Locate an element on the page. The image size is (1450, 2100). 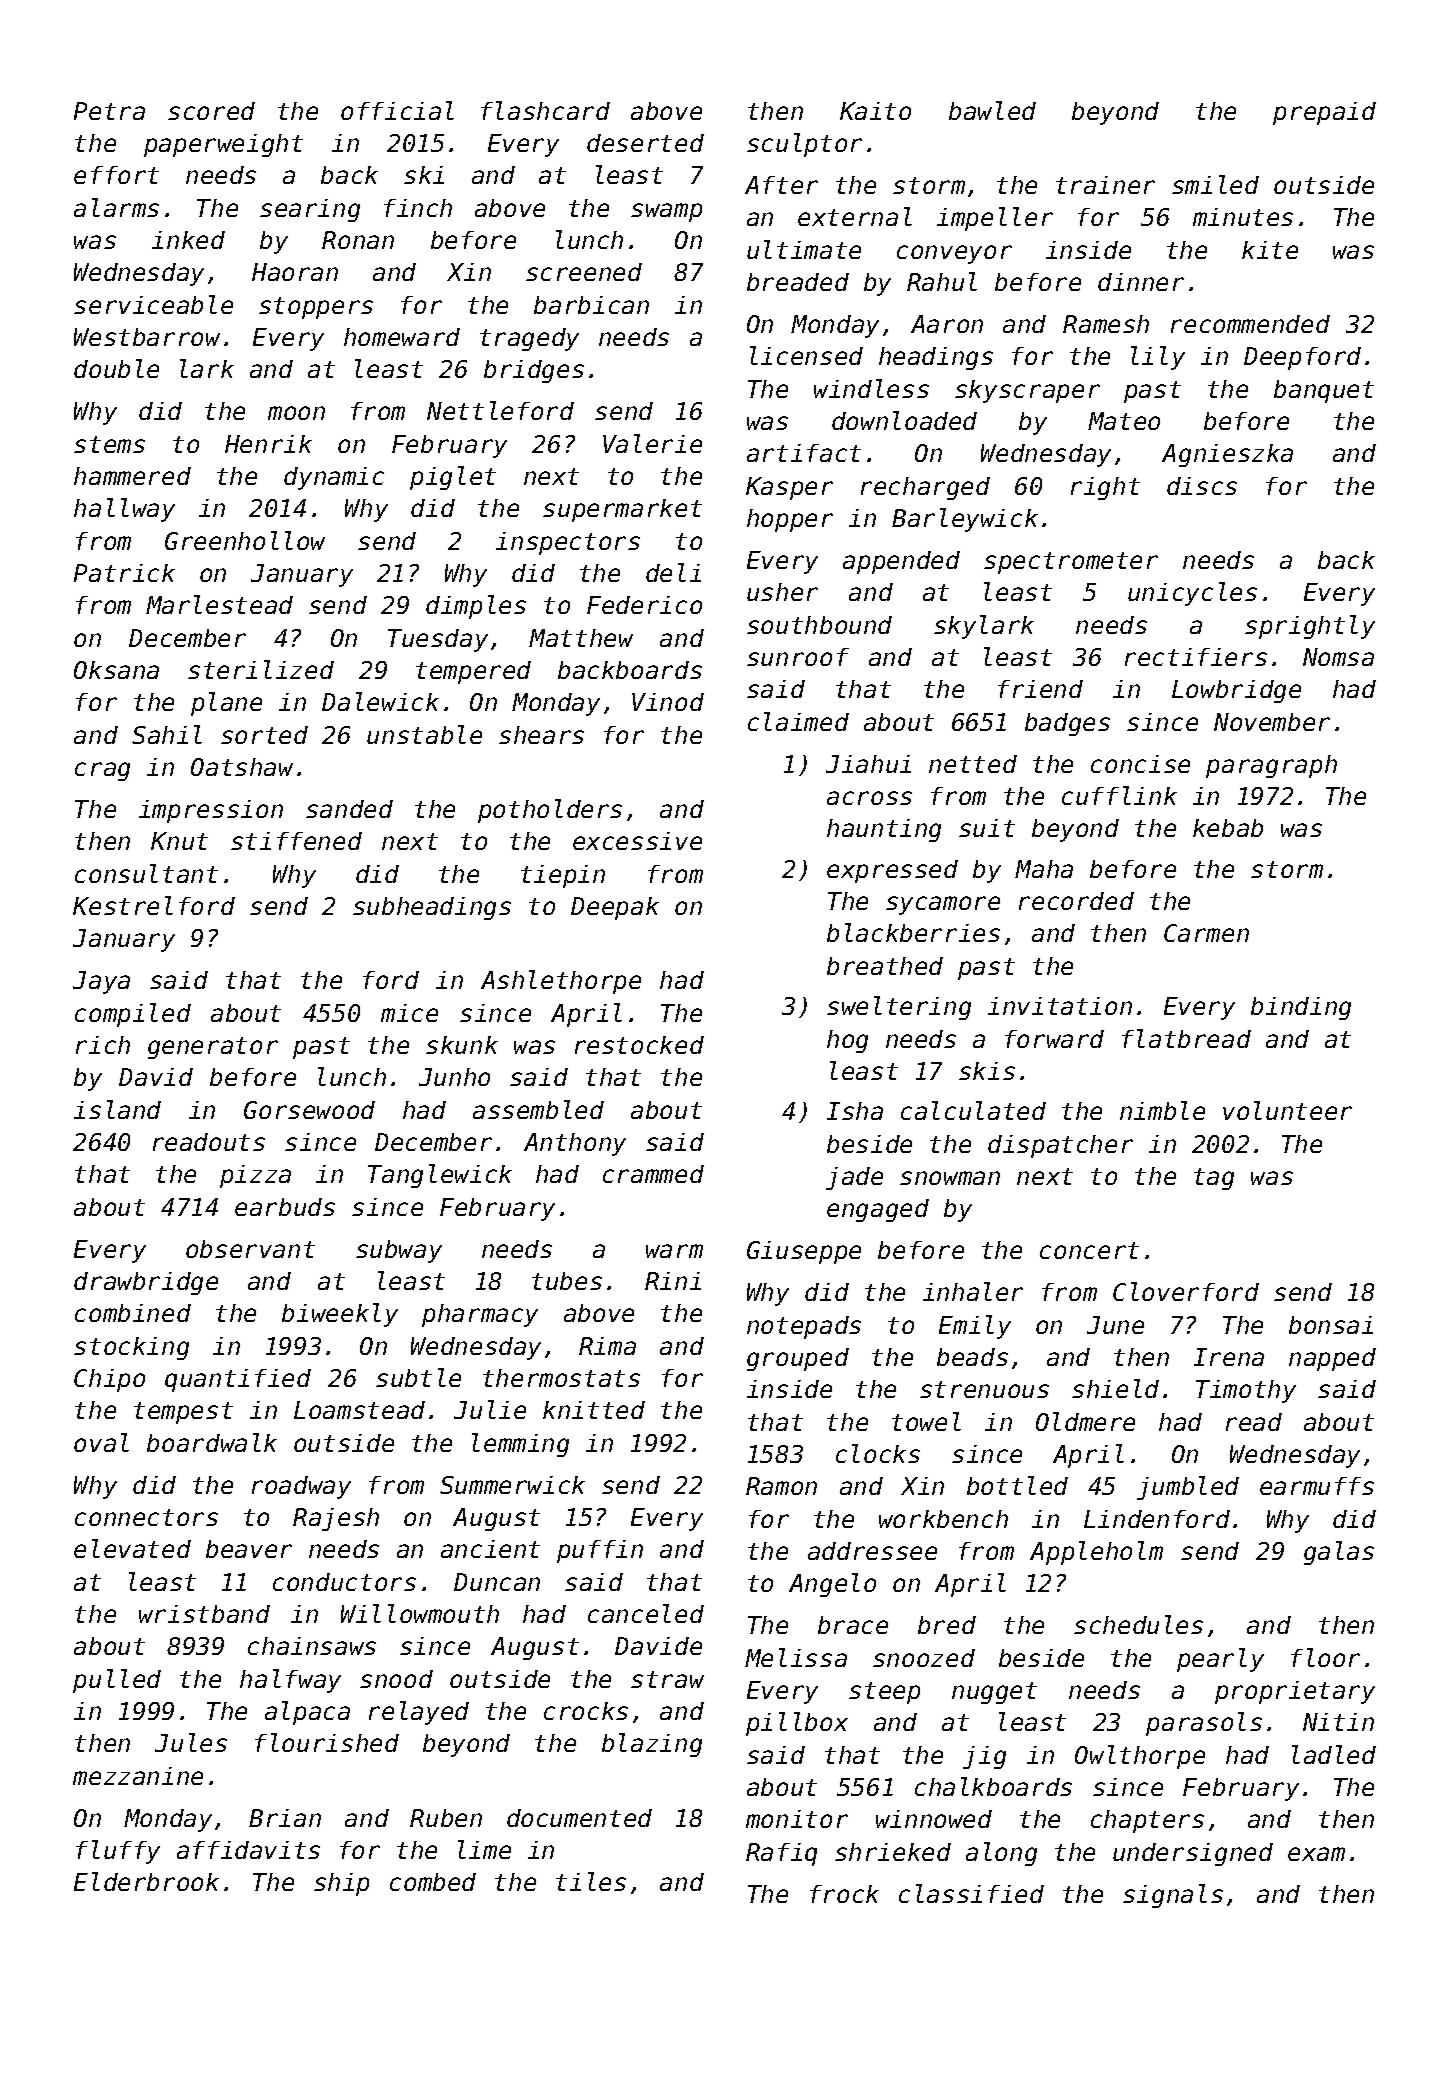
sweltering is located at coordinates (899, 1008).
